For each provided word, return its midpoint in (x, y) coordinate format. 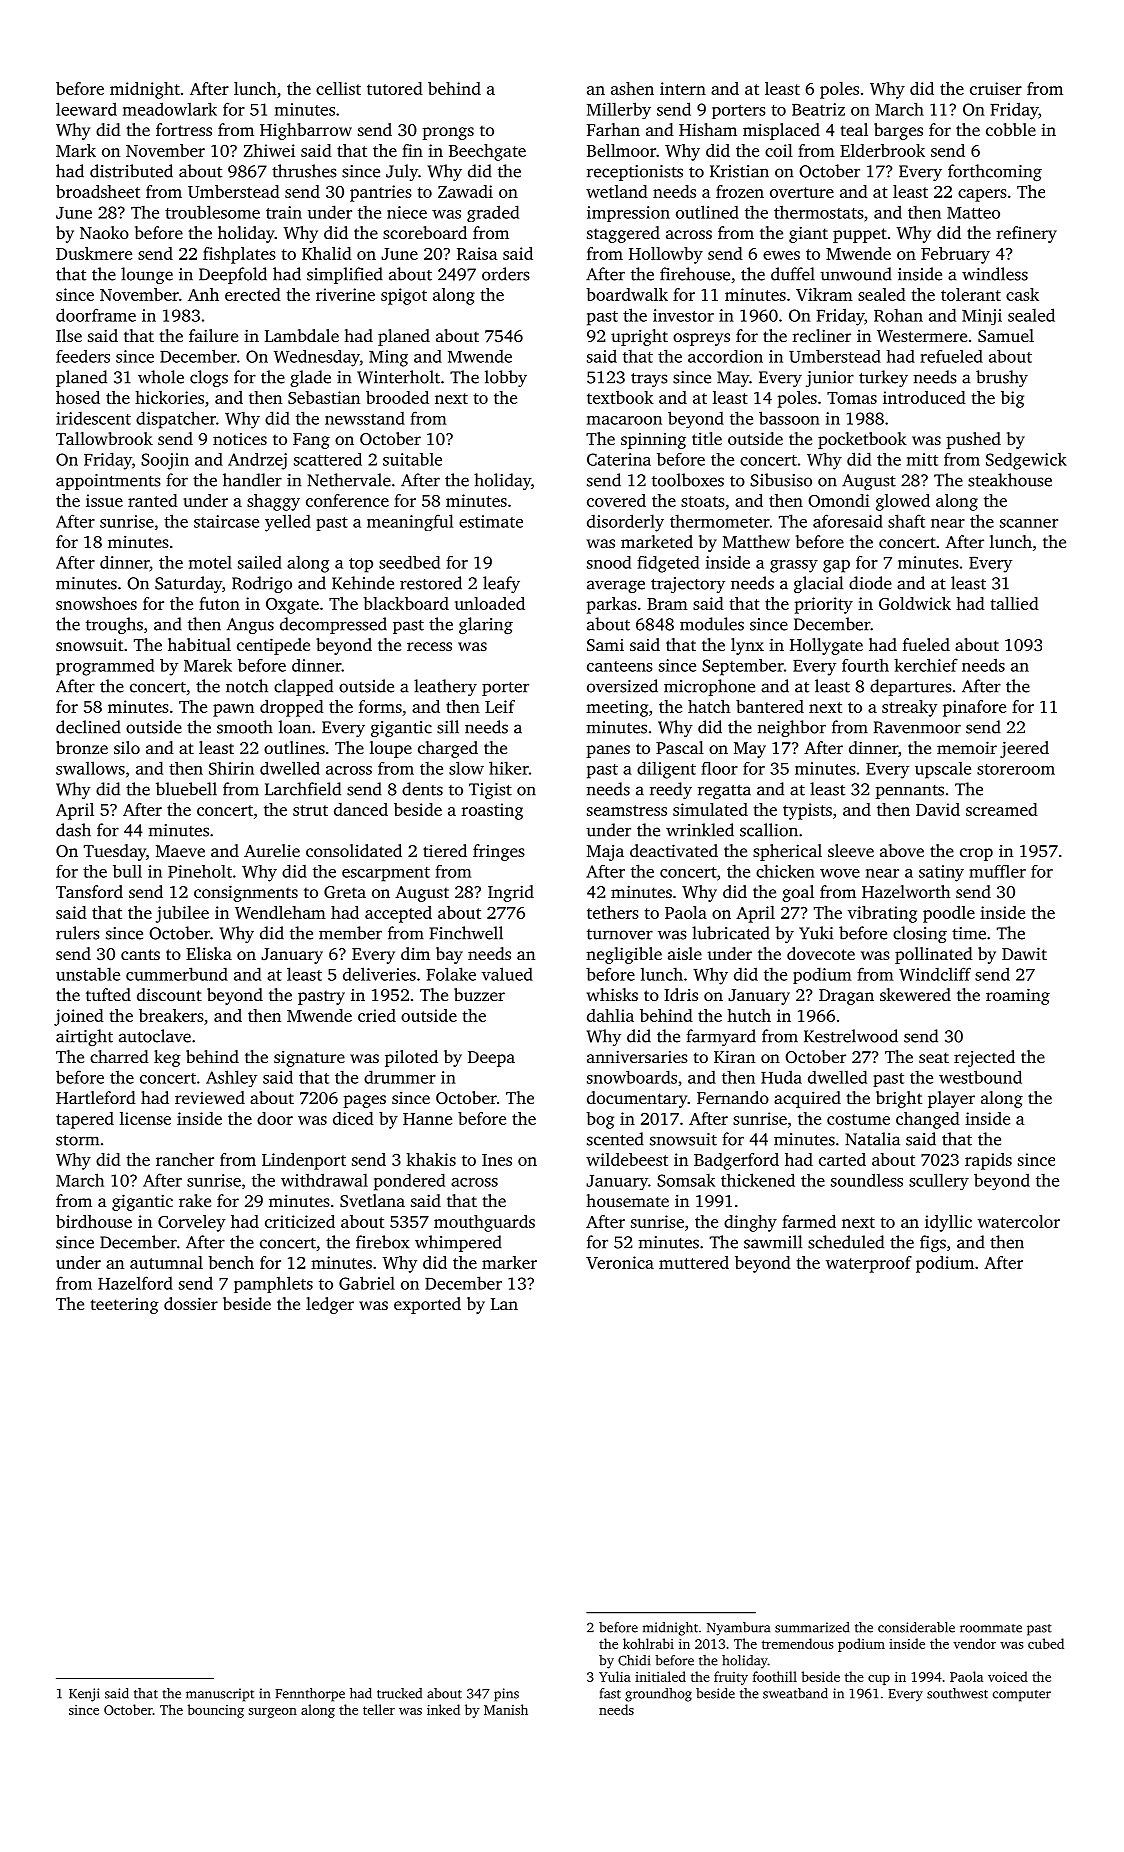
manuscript (220, 1695)
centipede (273, 646)
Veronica (620, 1262)
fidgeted (668, 564)
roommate (991, 1628)
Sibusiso (781, 480)
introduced (924, 397)
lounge (147, 275)
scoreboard (425, 232)
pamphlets (273, 1284)
